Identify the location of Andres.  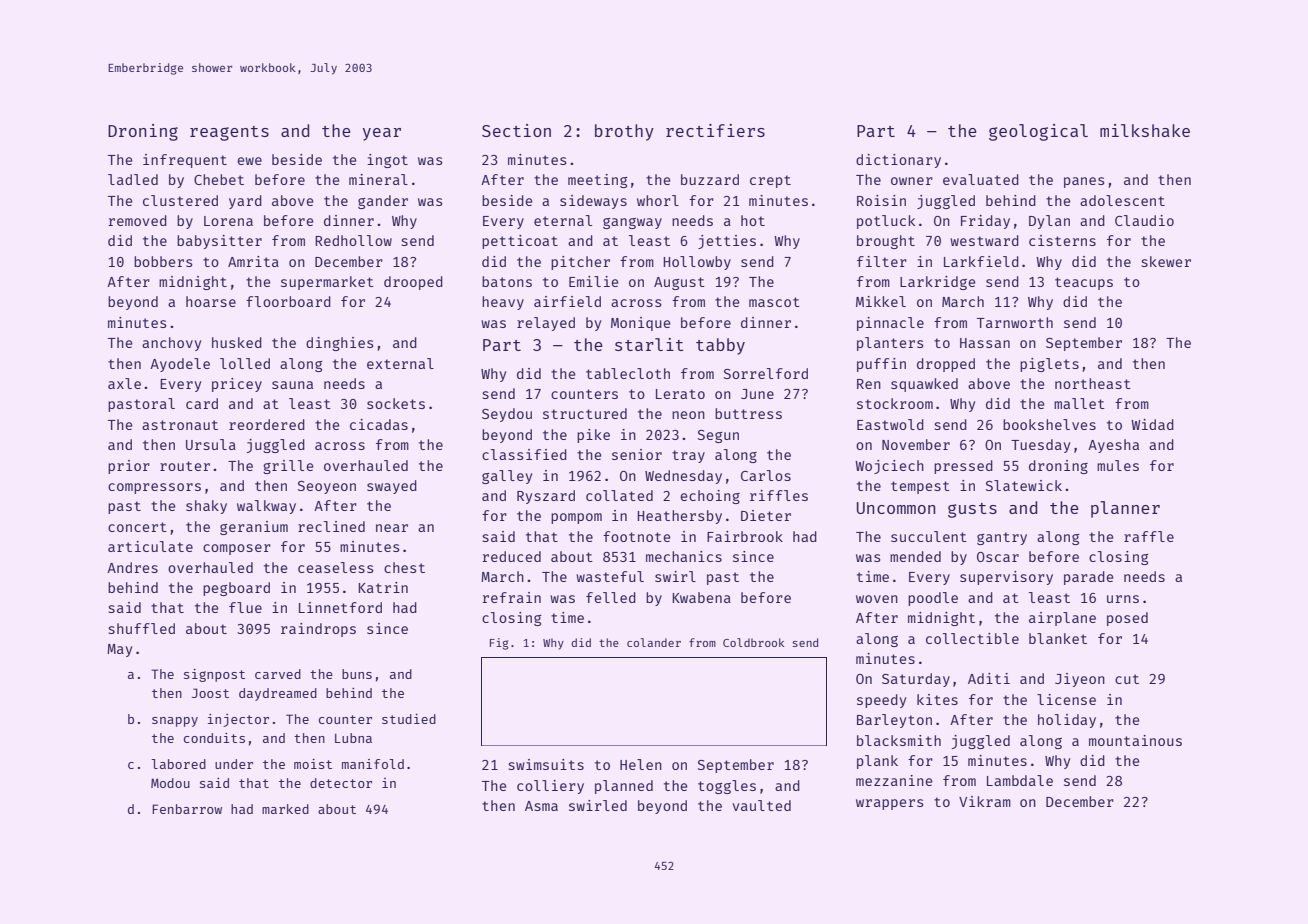
(132, 567).
